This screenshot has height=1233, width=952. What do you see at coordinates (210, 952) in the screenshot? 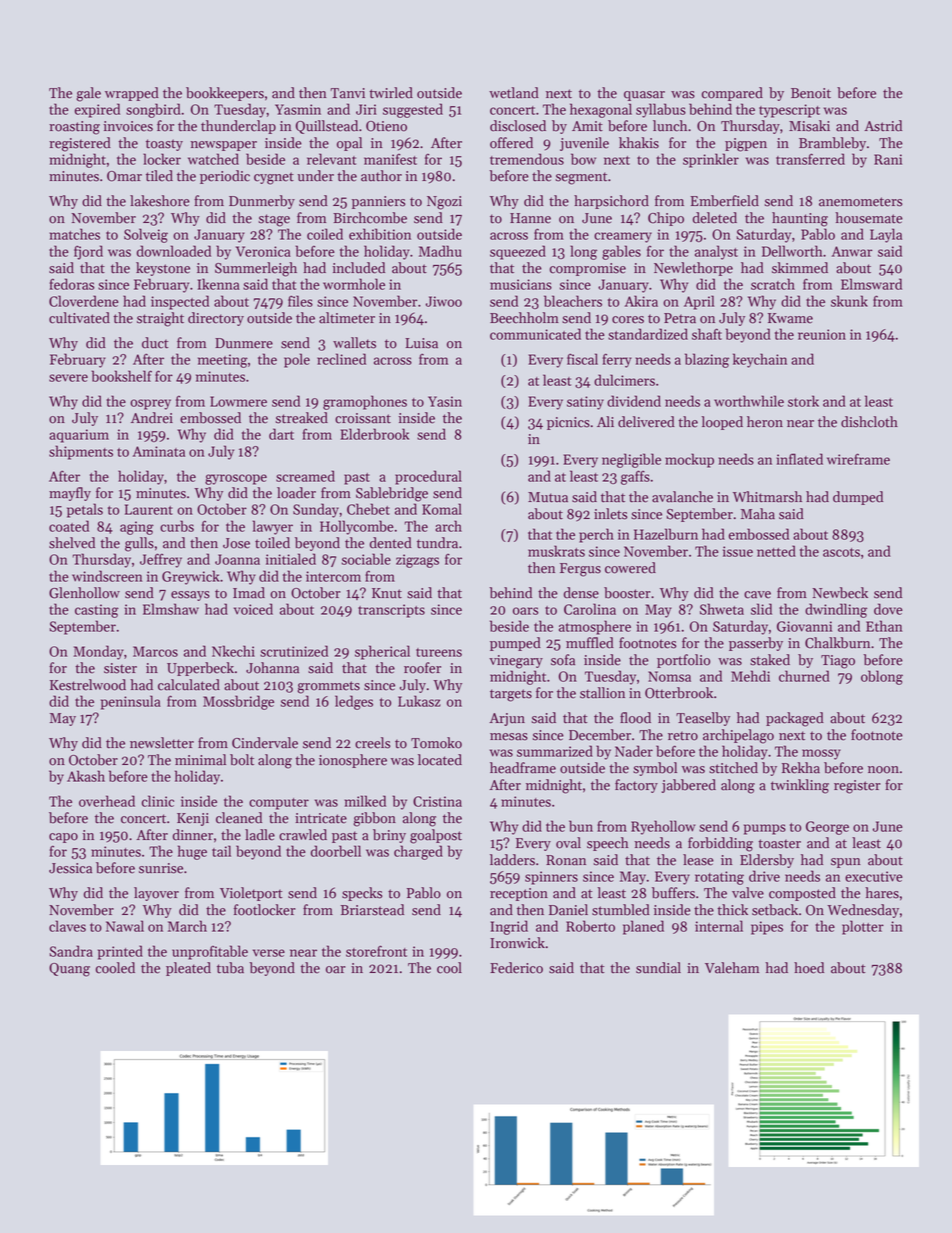
I see `unprofitable` at bounding box center [210, 952].
